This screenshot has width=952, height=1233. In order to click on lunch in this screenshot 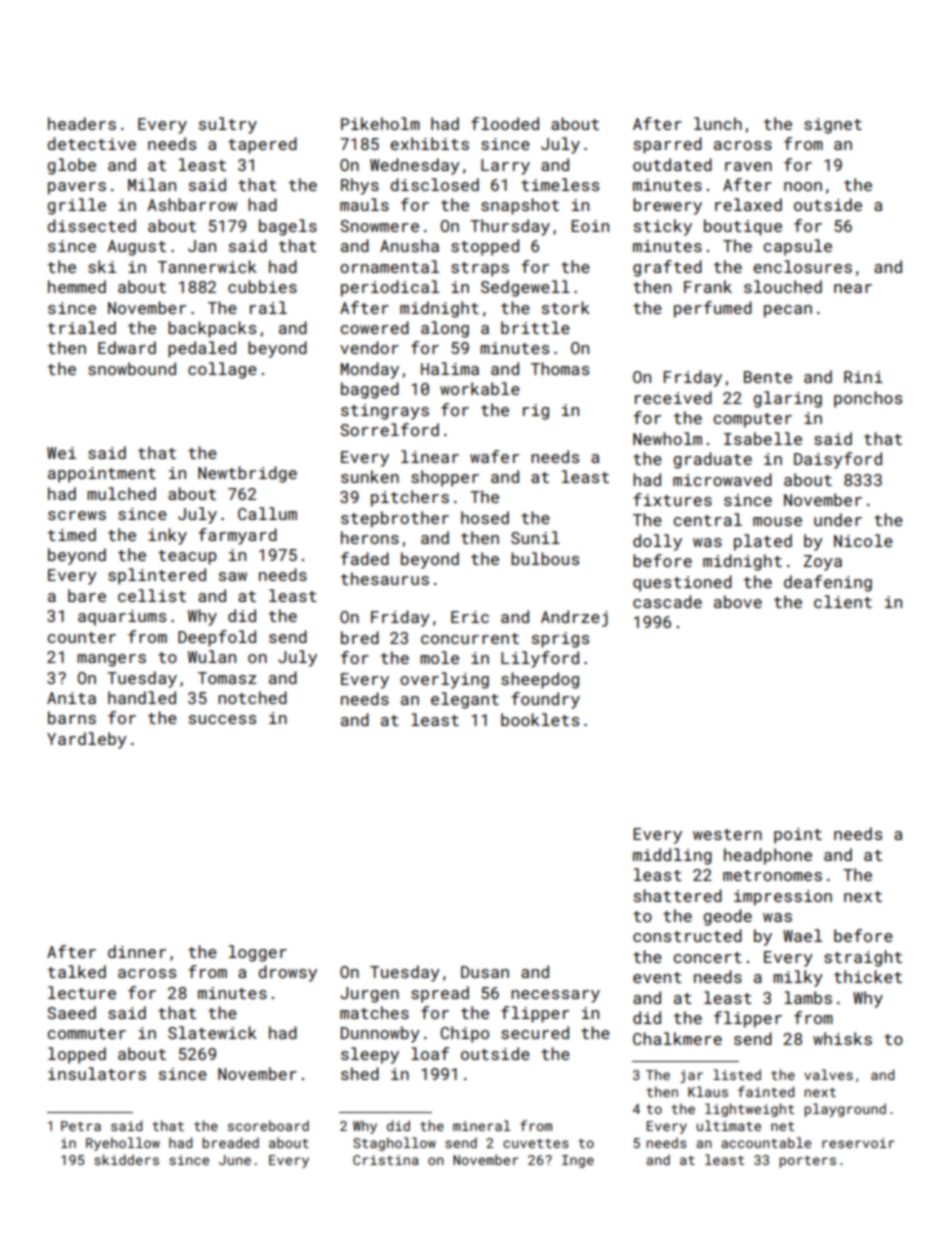, I will do `click(718, 123)`.
